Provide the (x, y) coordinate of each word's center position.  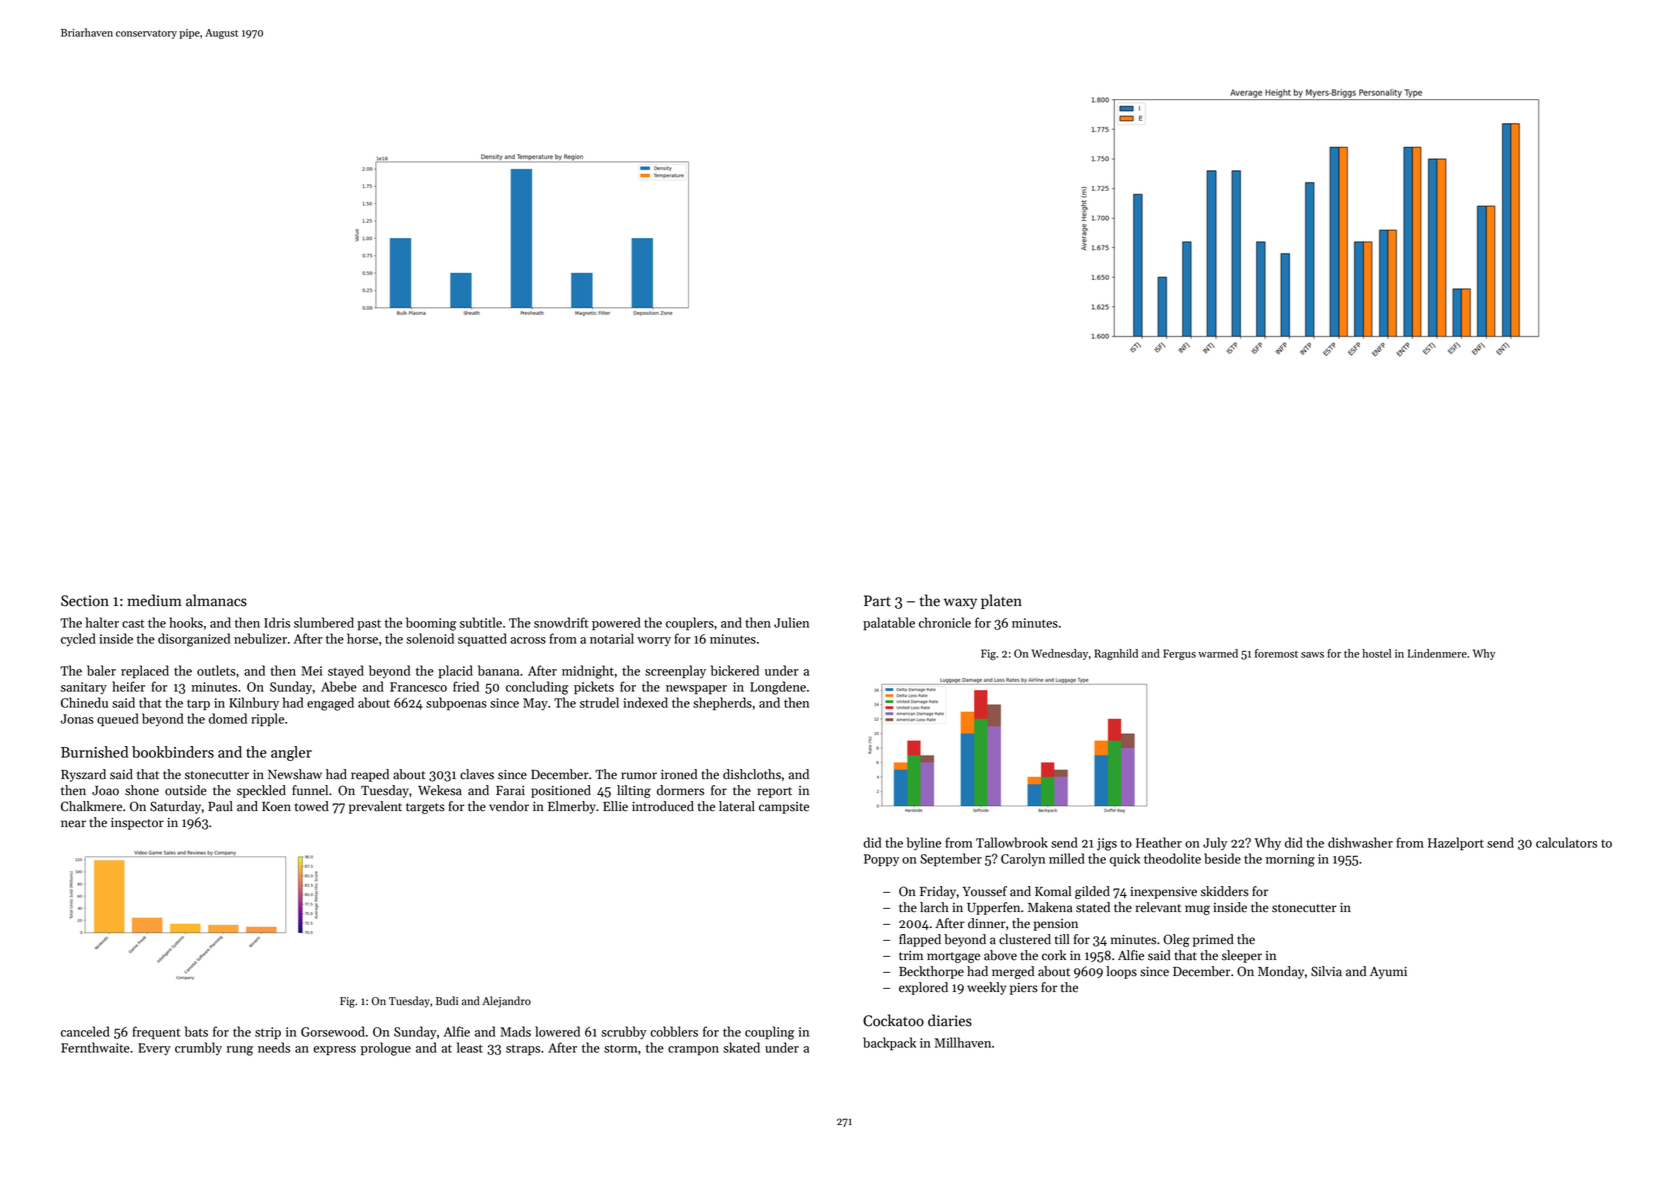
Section (85, 601)
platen (1001, 601)
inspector (137, 824)
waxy (960, 603)
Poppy (881, 860)
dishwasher (1360, 842)
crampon (693, 1050)
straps (523, 1050)
